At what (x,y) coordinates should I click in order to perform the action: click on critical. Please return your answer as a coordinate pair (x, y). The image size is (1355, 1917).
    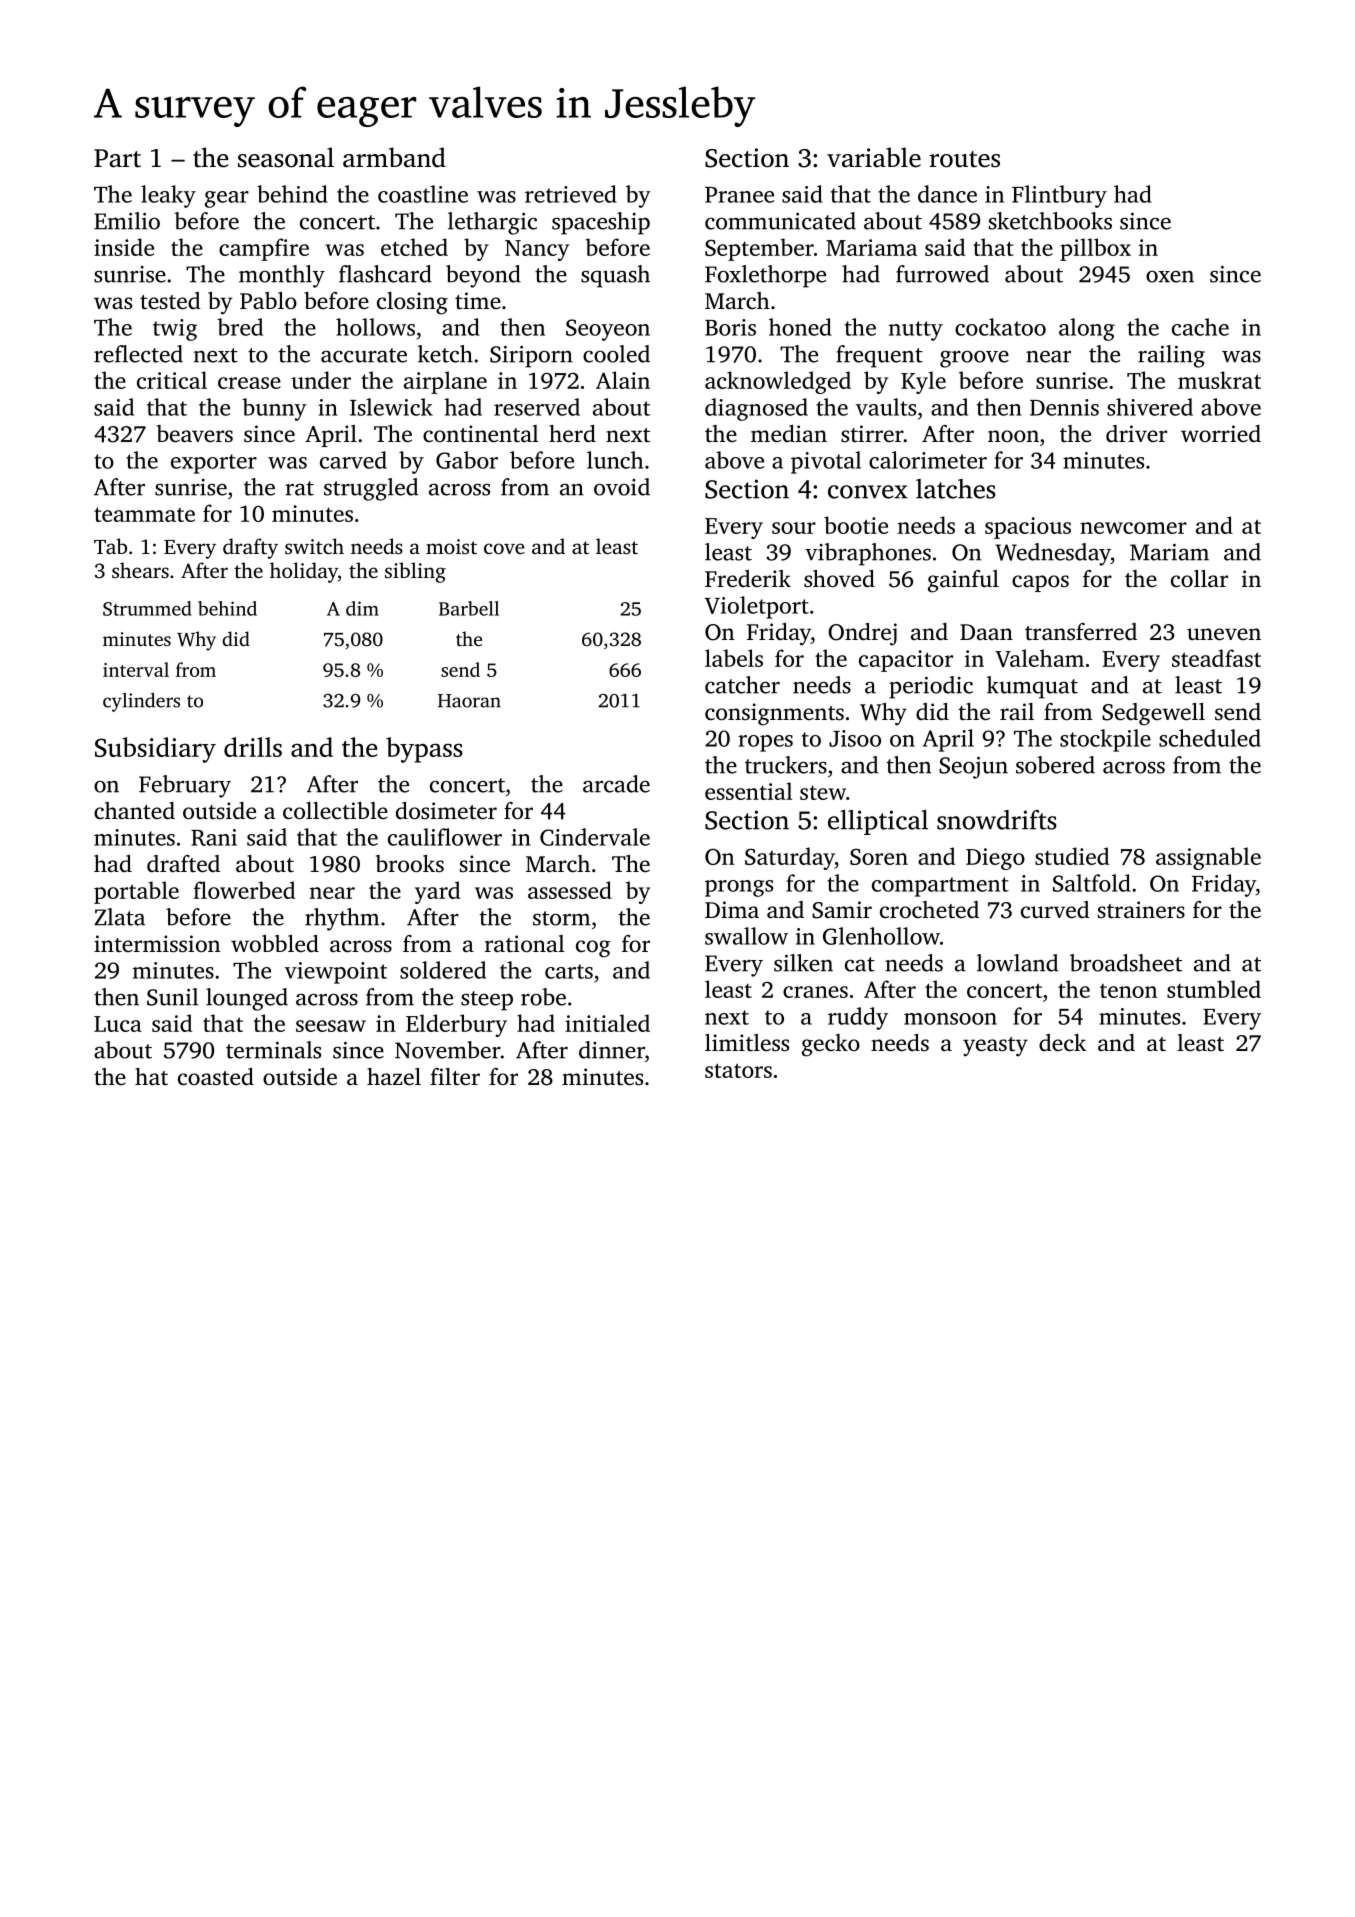
    Looking at the image, I should click on (172, 380).
